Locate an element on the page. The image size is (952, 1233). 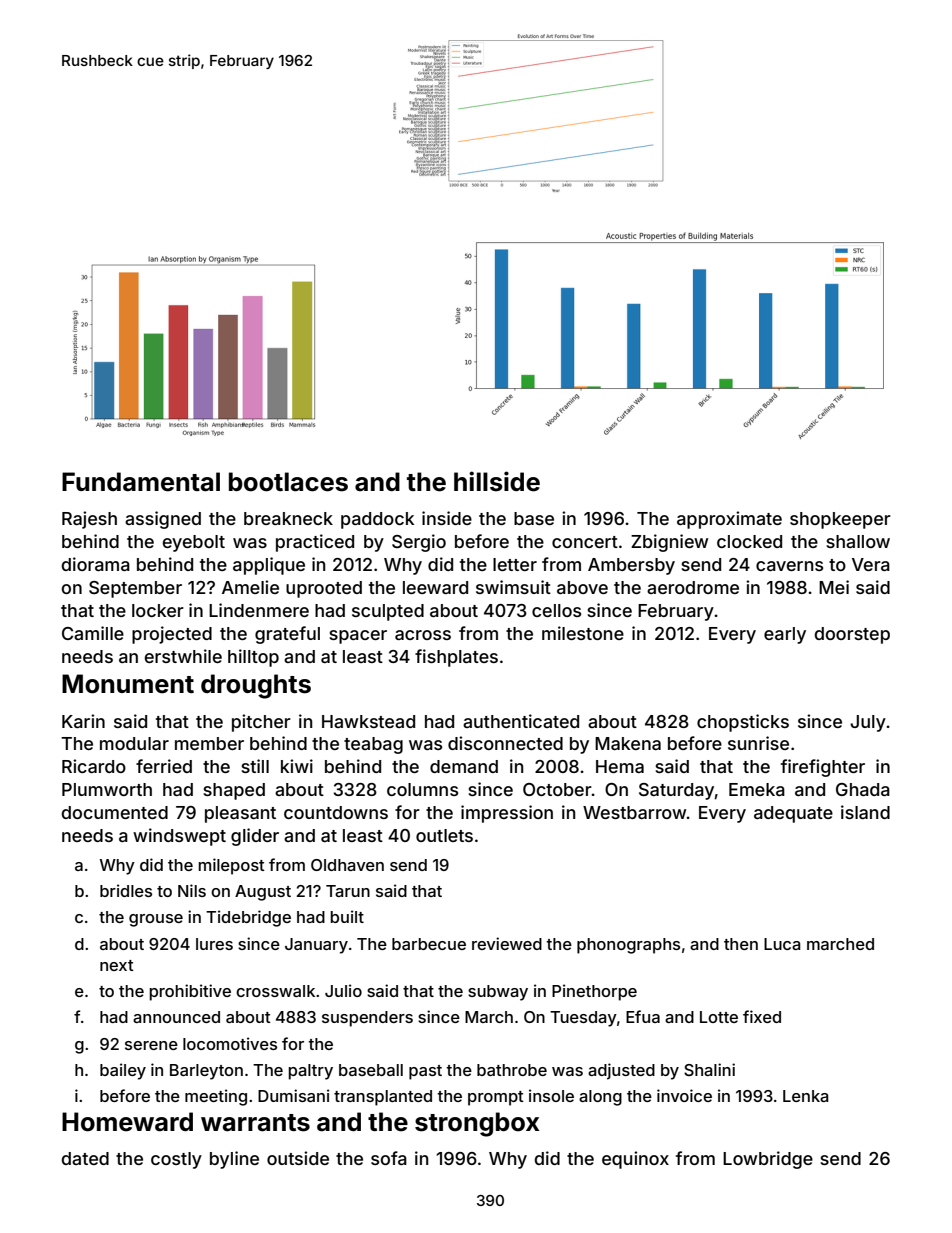
crosswalk is located at coordinates (275, 991).
